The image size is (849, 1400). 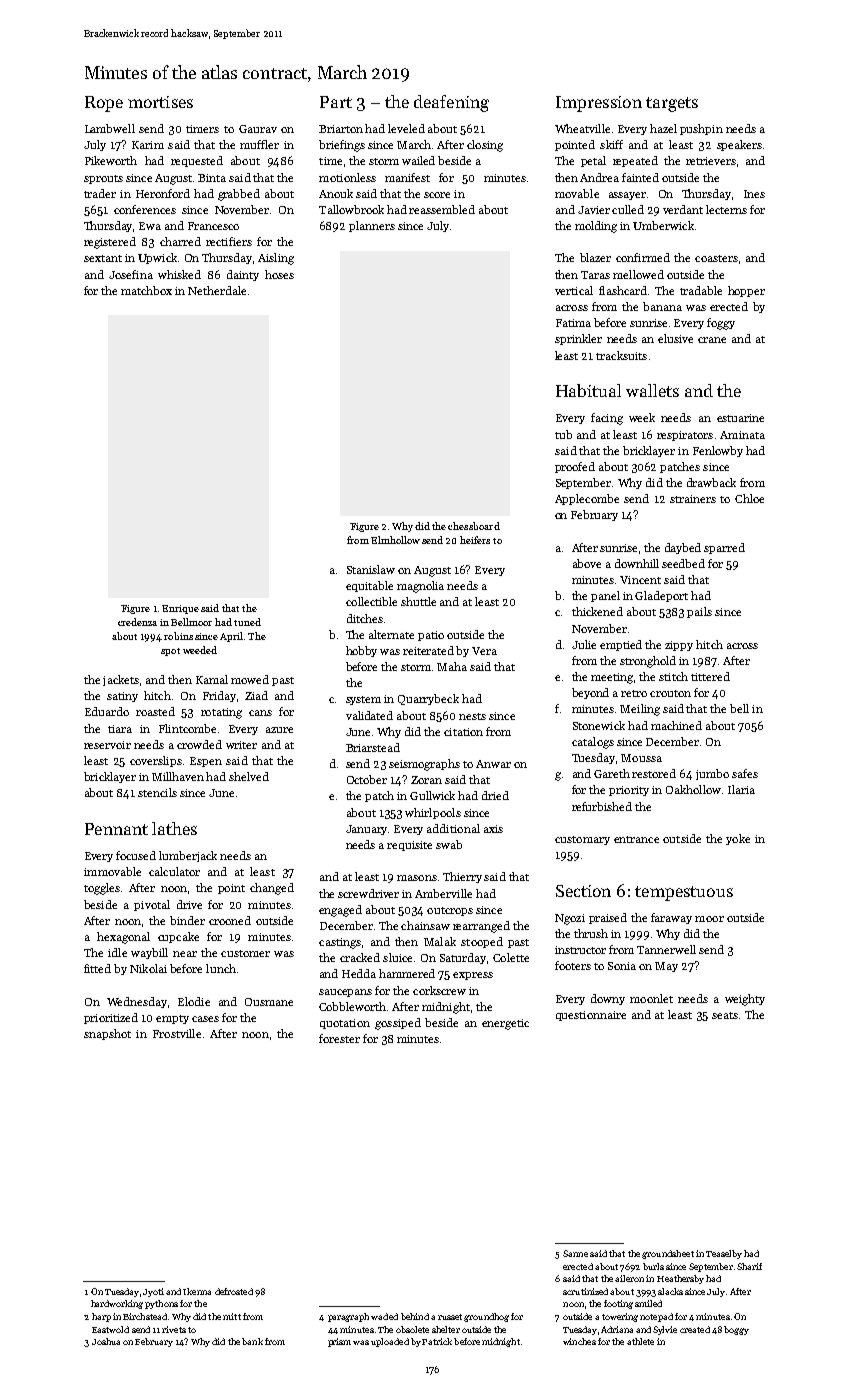 What do you see at coordinates (180, 609) in the image?
I see `Enrique` at bounding box center [180, 609].
